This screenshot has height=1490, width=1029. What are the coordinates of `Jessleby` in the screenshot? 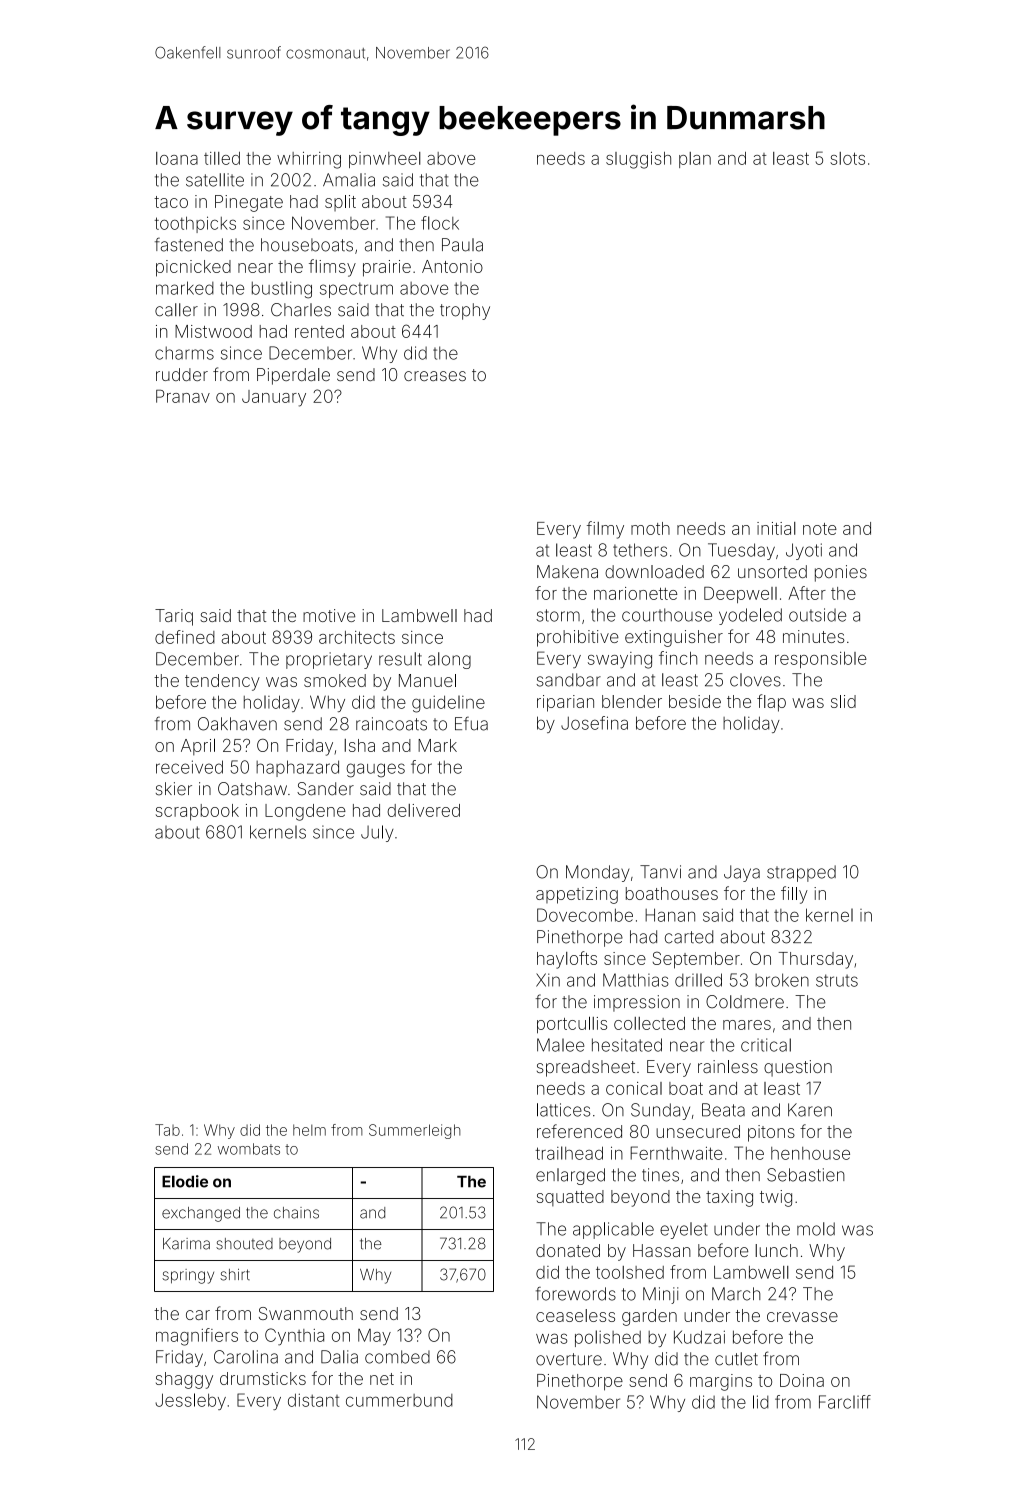 It's located at (190, 1401).
